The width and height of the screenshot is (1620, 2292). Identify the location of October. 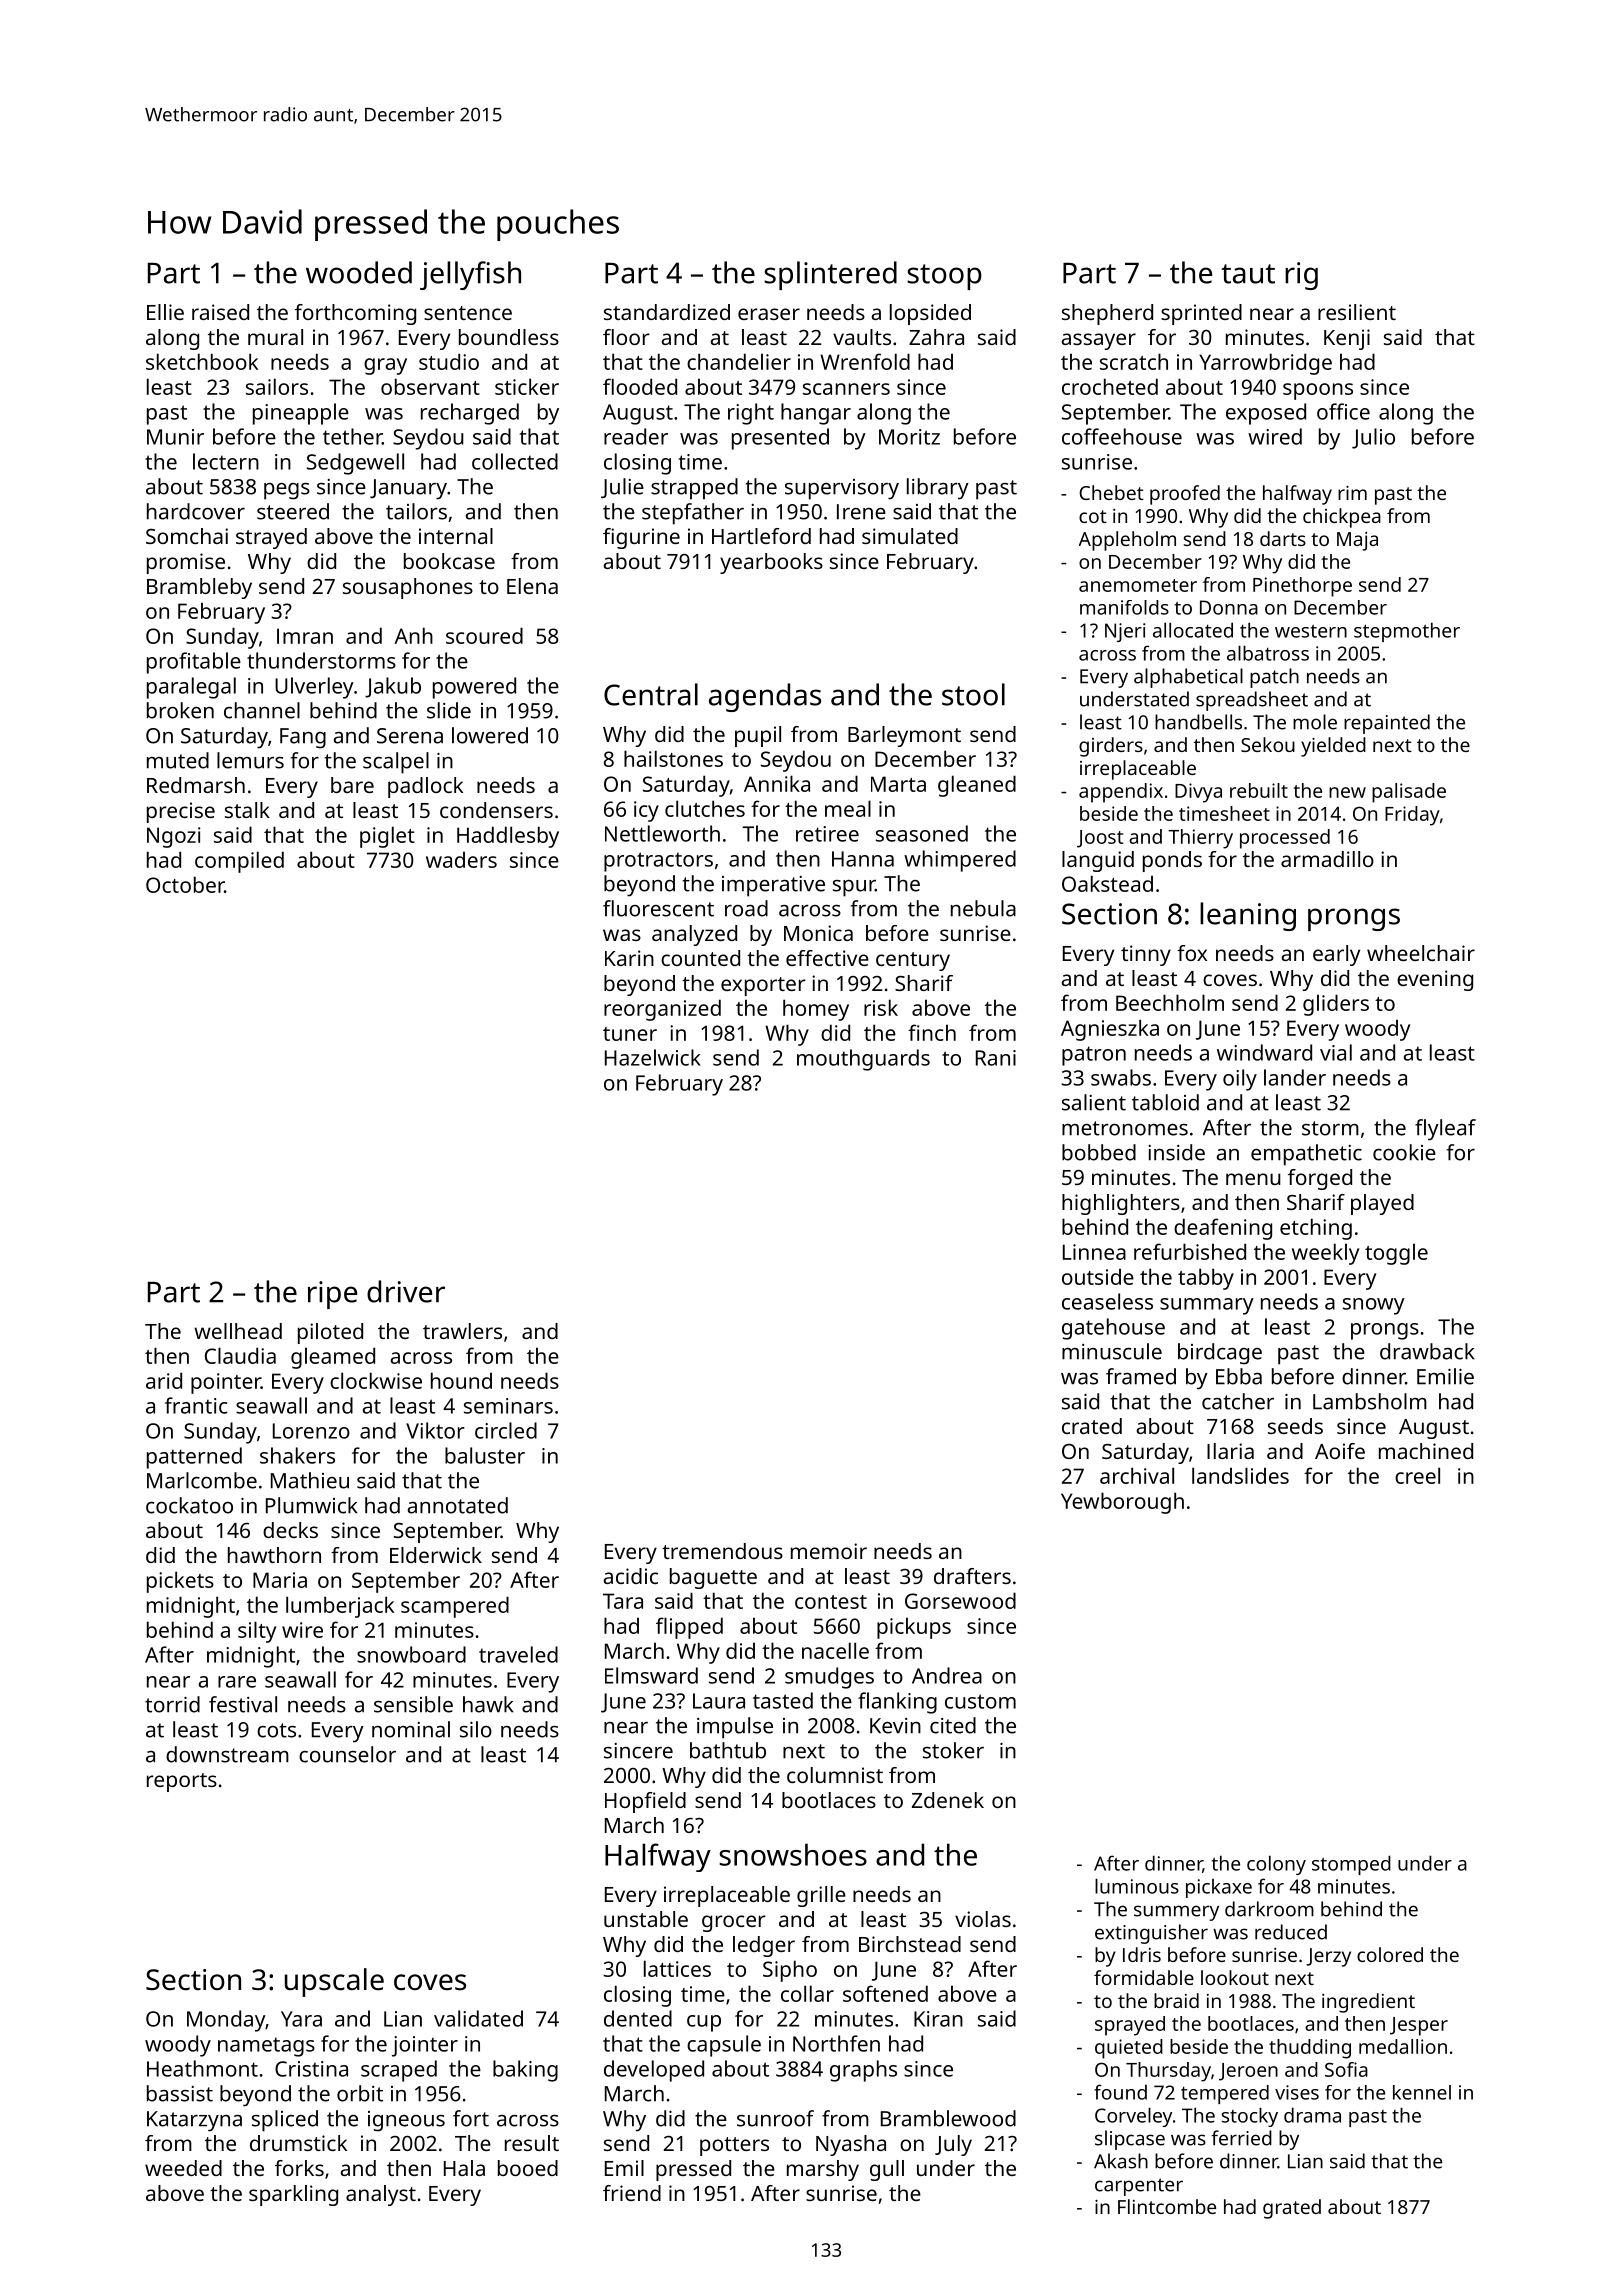
(185, 884).
